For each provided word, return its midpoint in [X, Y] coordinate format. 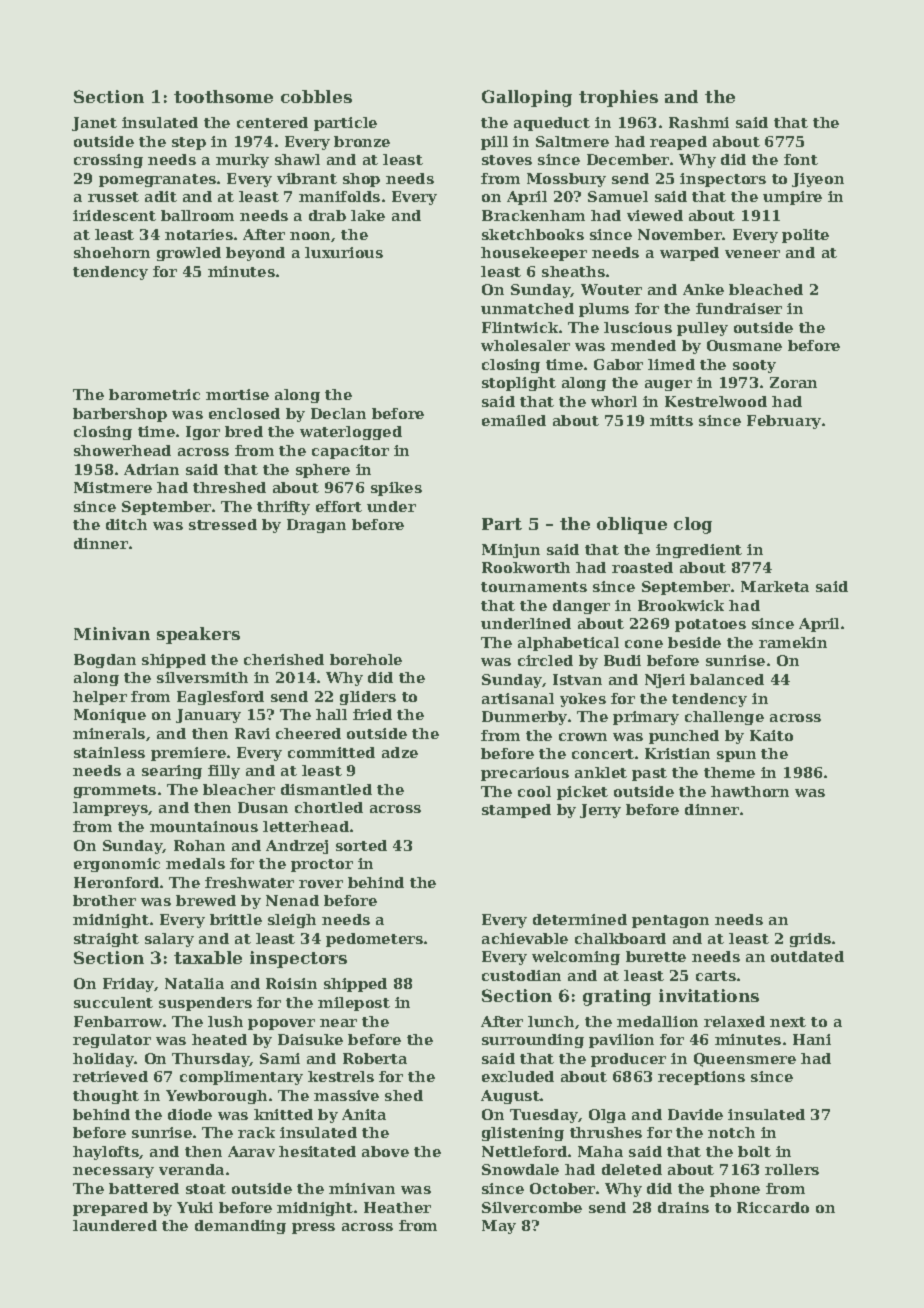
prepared [110, 1209]
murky [242, 161]
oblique [632, 525]
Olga [607, 1116]
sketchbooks [533, 234]
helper [100, 698]
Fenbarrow [118, 1021]
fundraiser [739, 308]
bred [244, 431]
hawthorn [750, 791]
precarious [525, 774]
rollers [792, 1169]
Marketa [775, 586]
